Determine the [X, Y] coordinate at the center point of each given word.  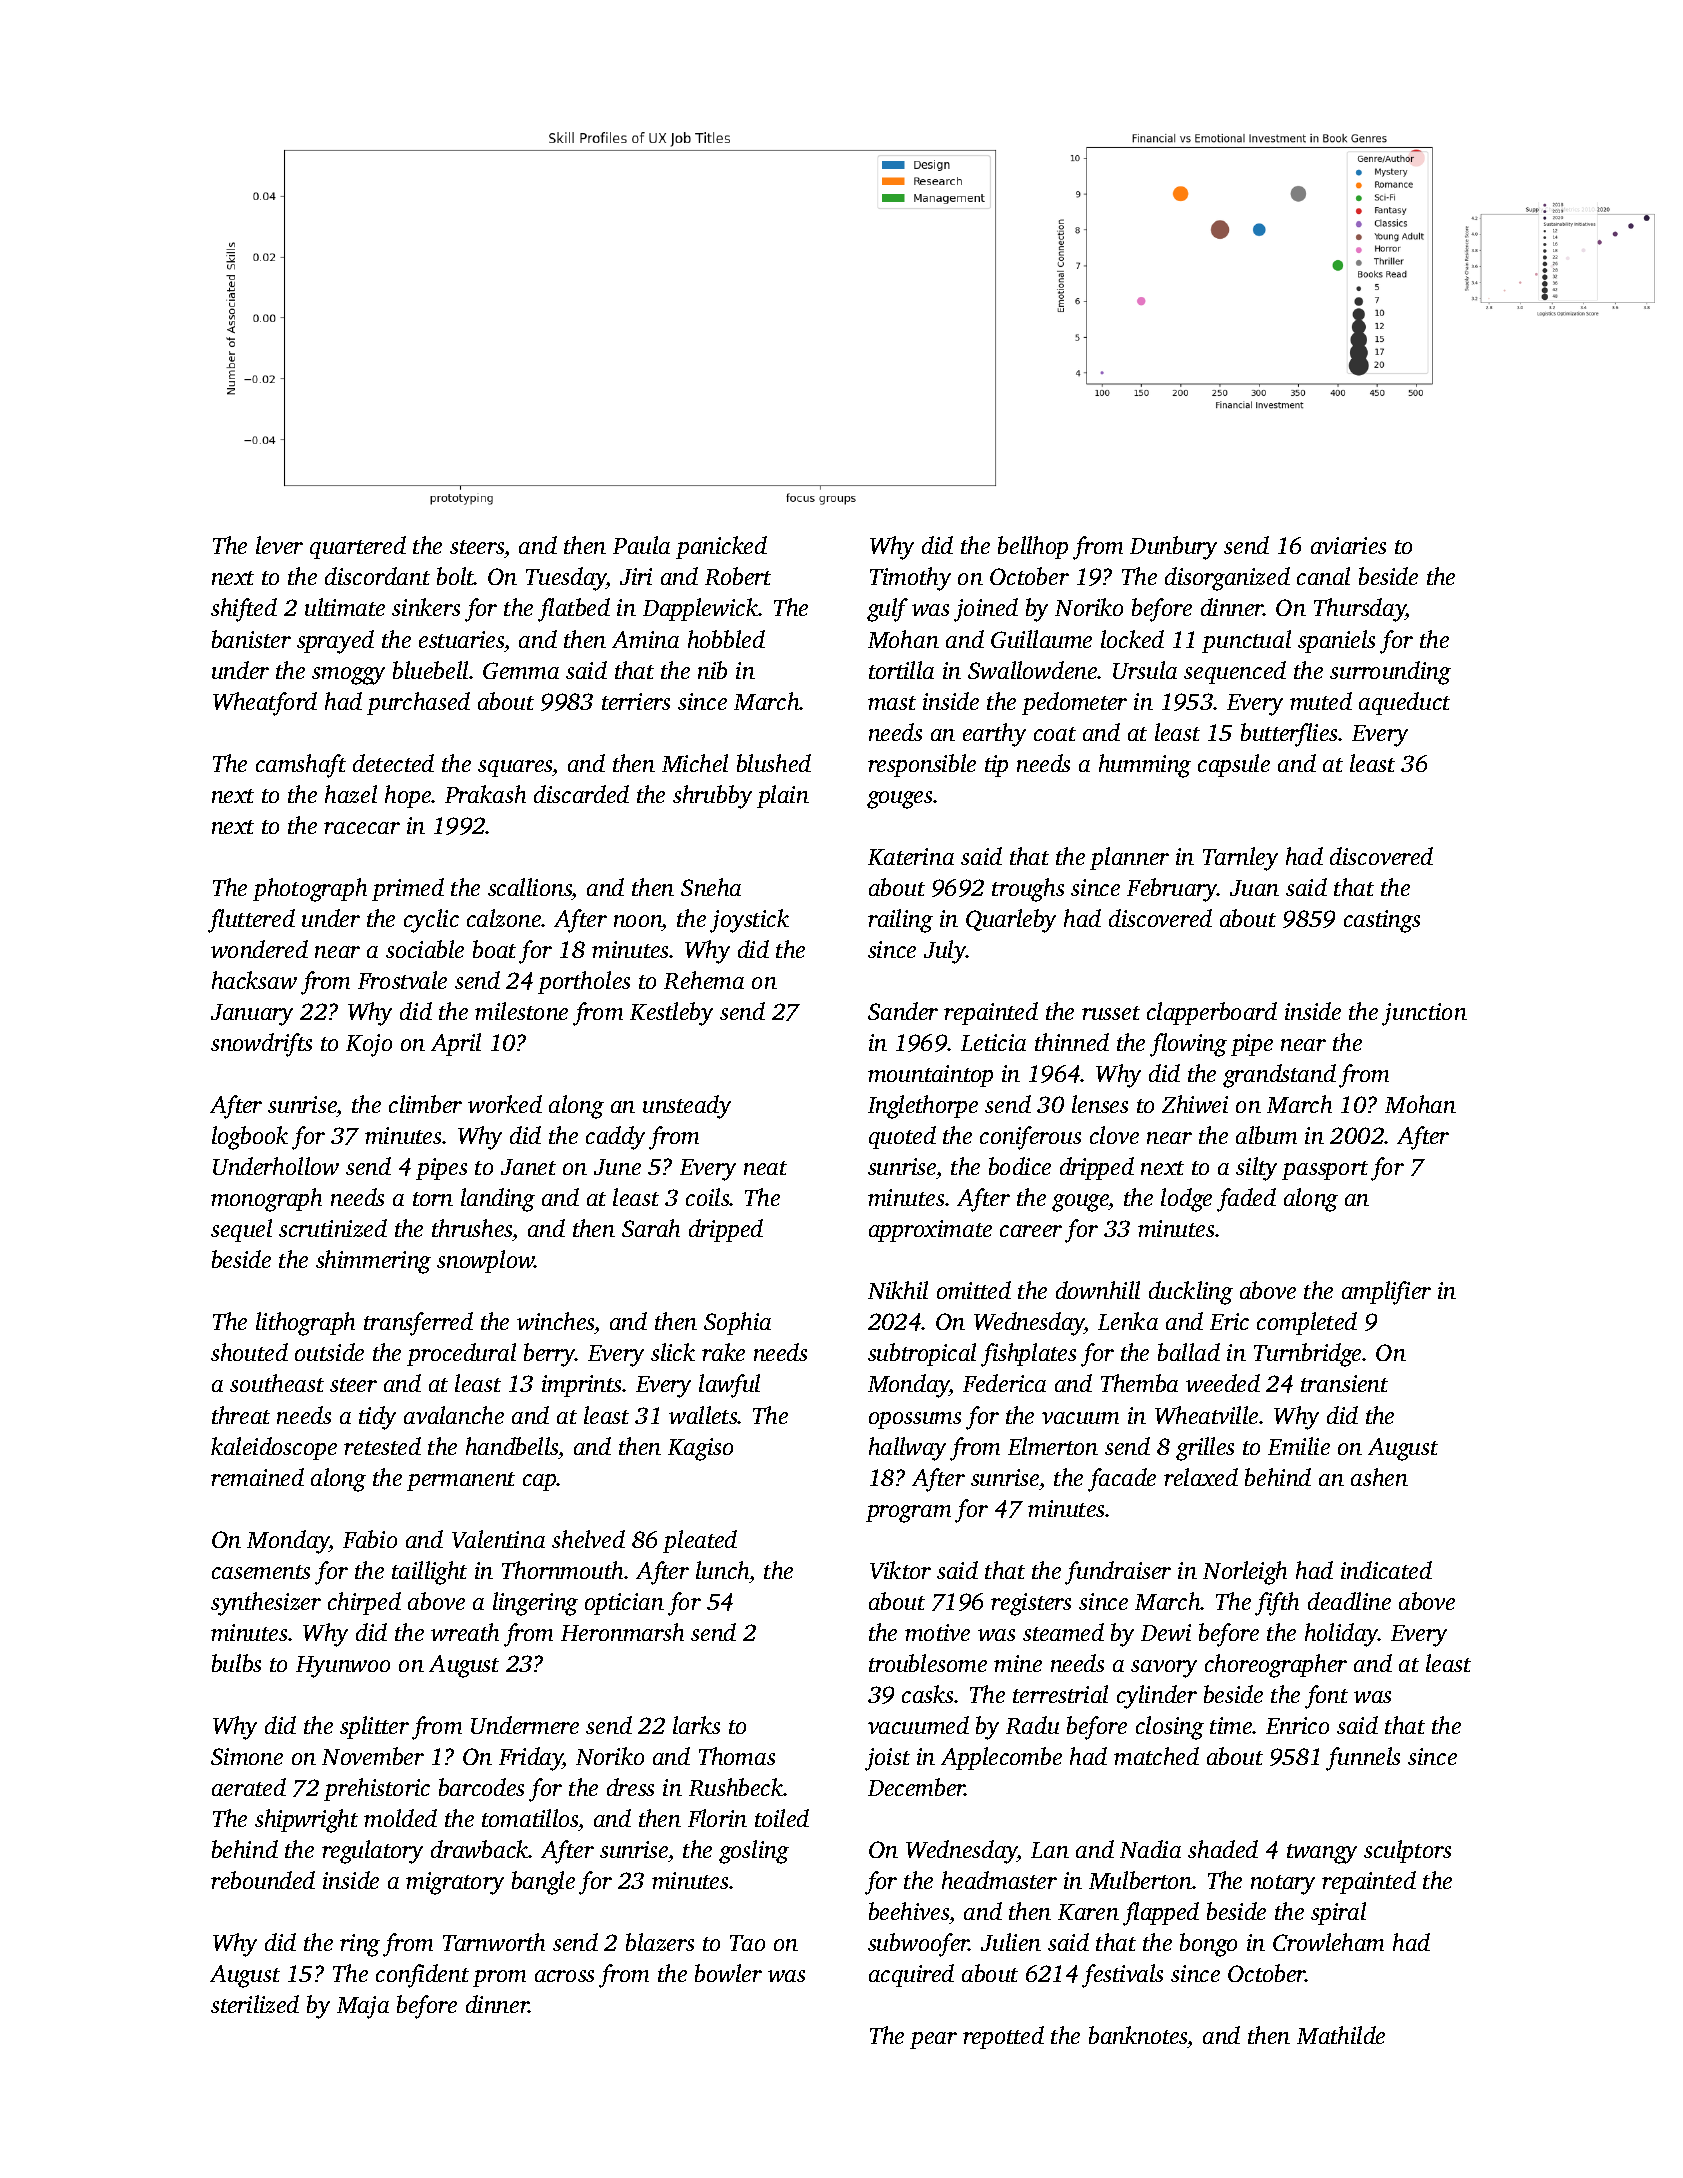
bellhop [1033, 547]
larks [696, 1725]
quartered [358, 547]
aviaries [1348, 545]
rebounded [263, 1880]
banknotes [1138, 2037]
